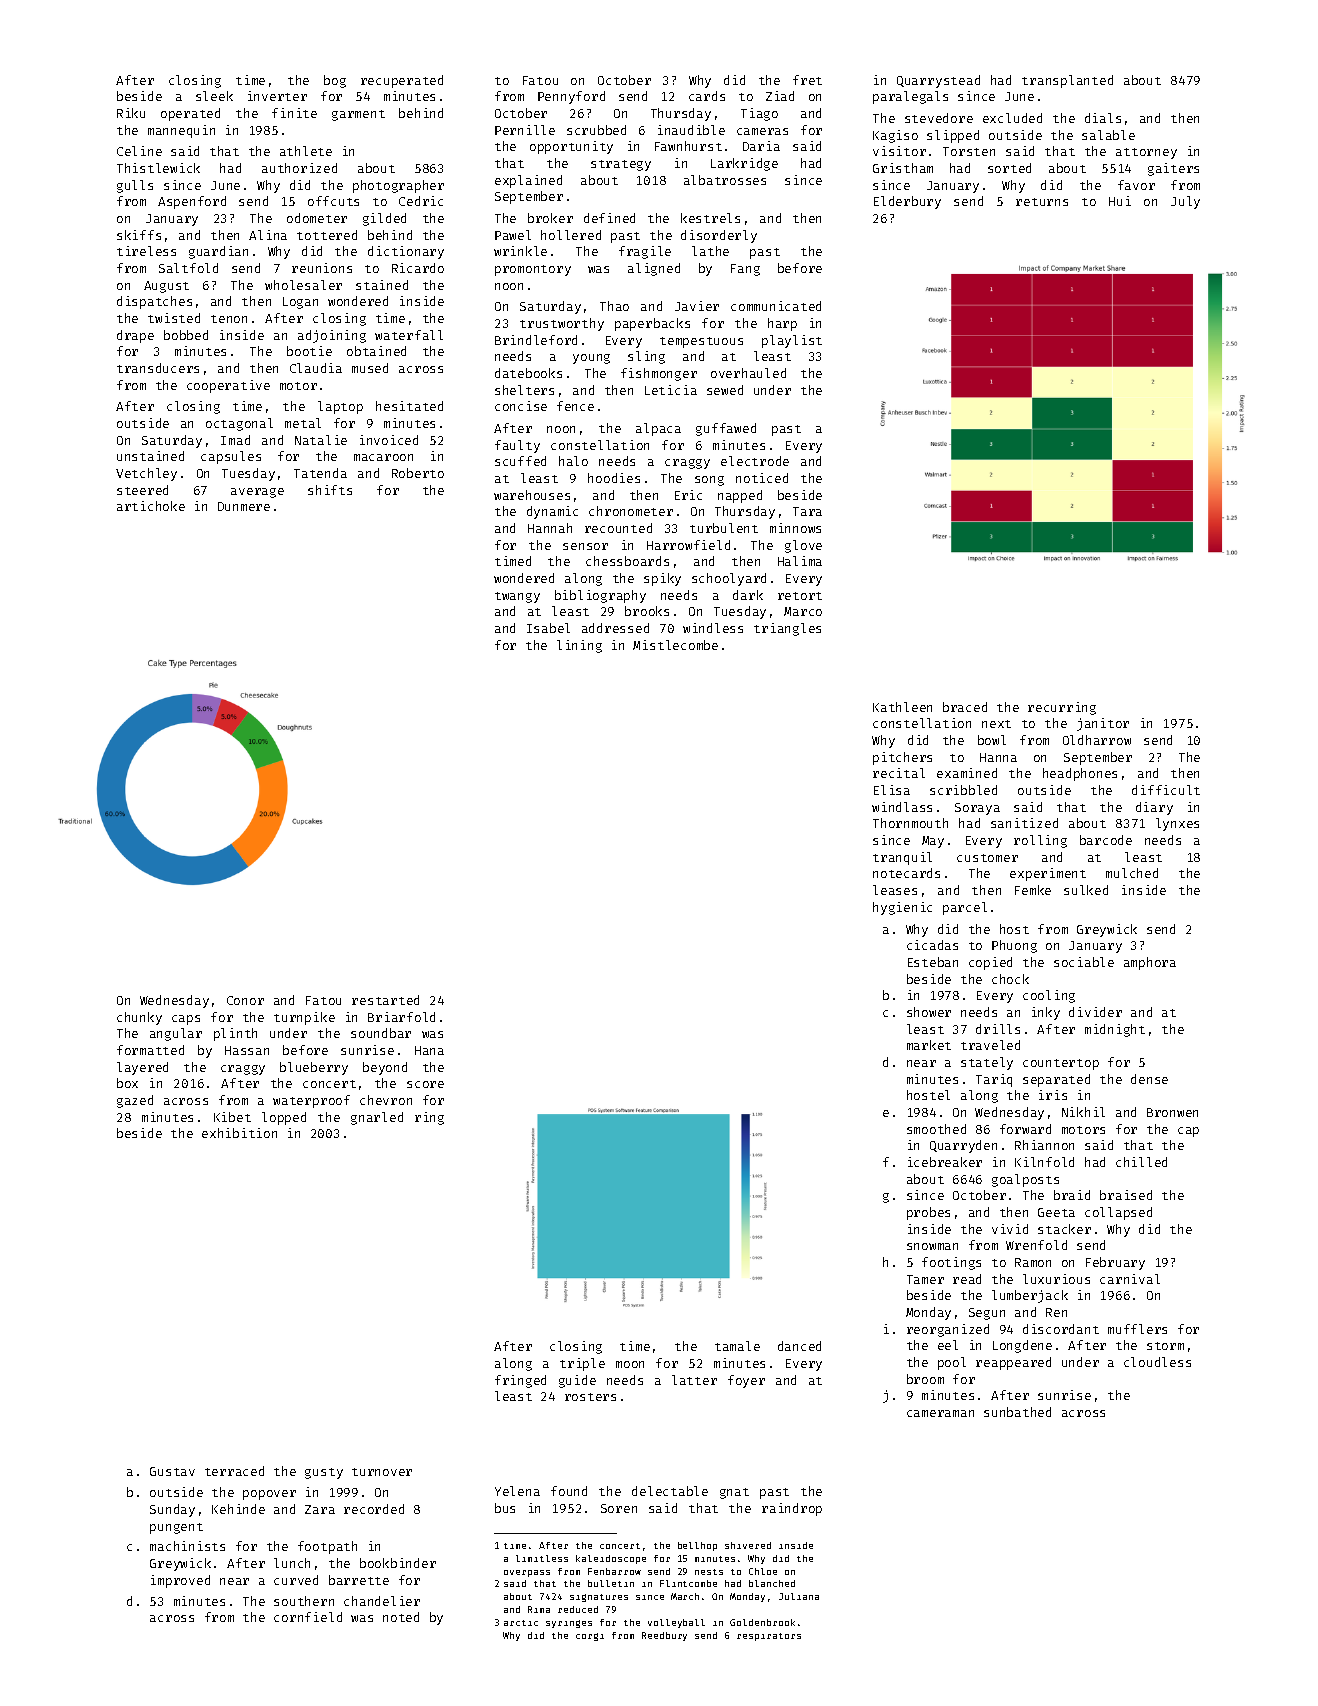 The image size is (1318, 1706). Describe the element at coordinates (542, 1558) in the document. I see `limitless` at that location.
